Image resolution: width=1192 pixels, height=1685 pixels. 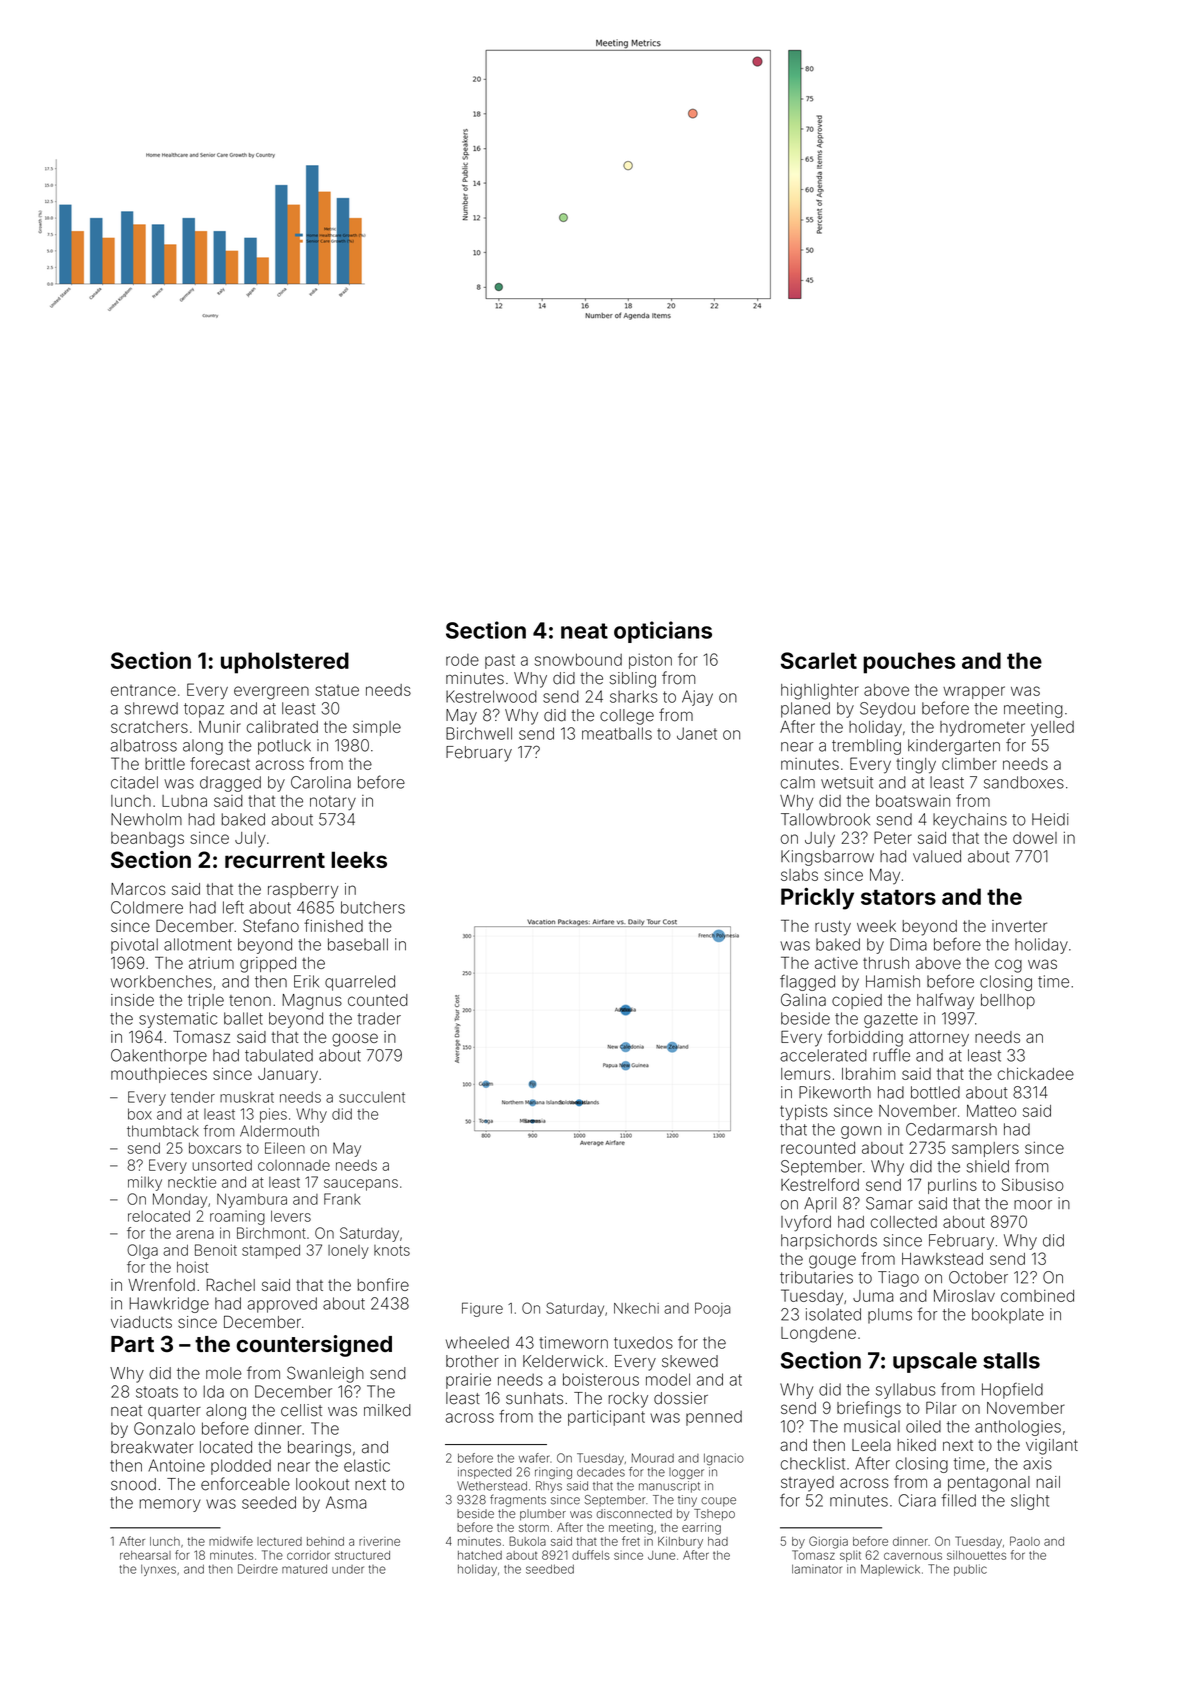 What do you see at coordinates (916, 766) in the screenshot?
I see `tingly` at bounding box center [916, 766].
